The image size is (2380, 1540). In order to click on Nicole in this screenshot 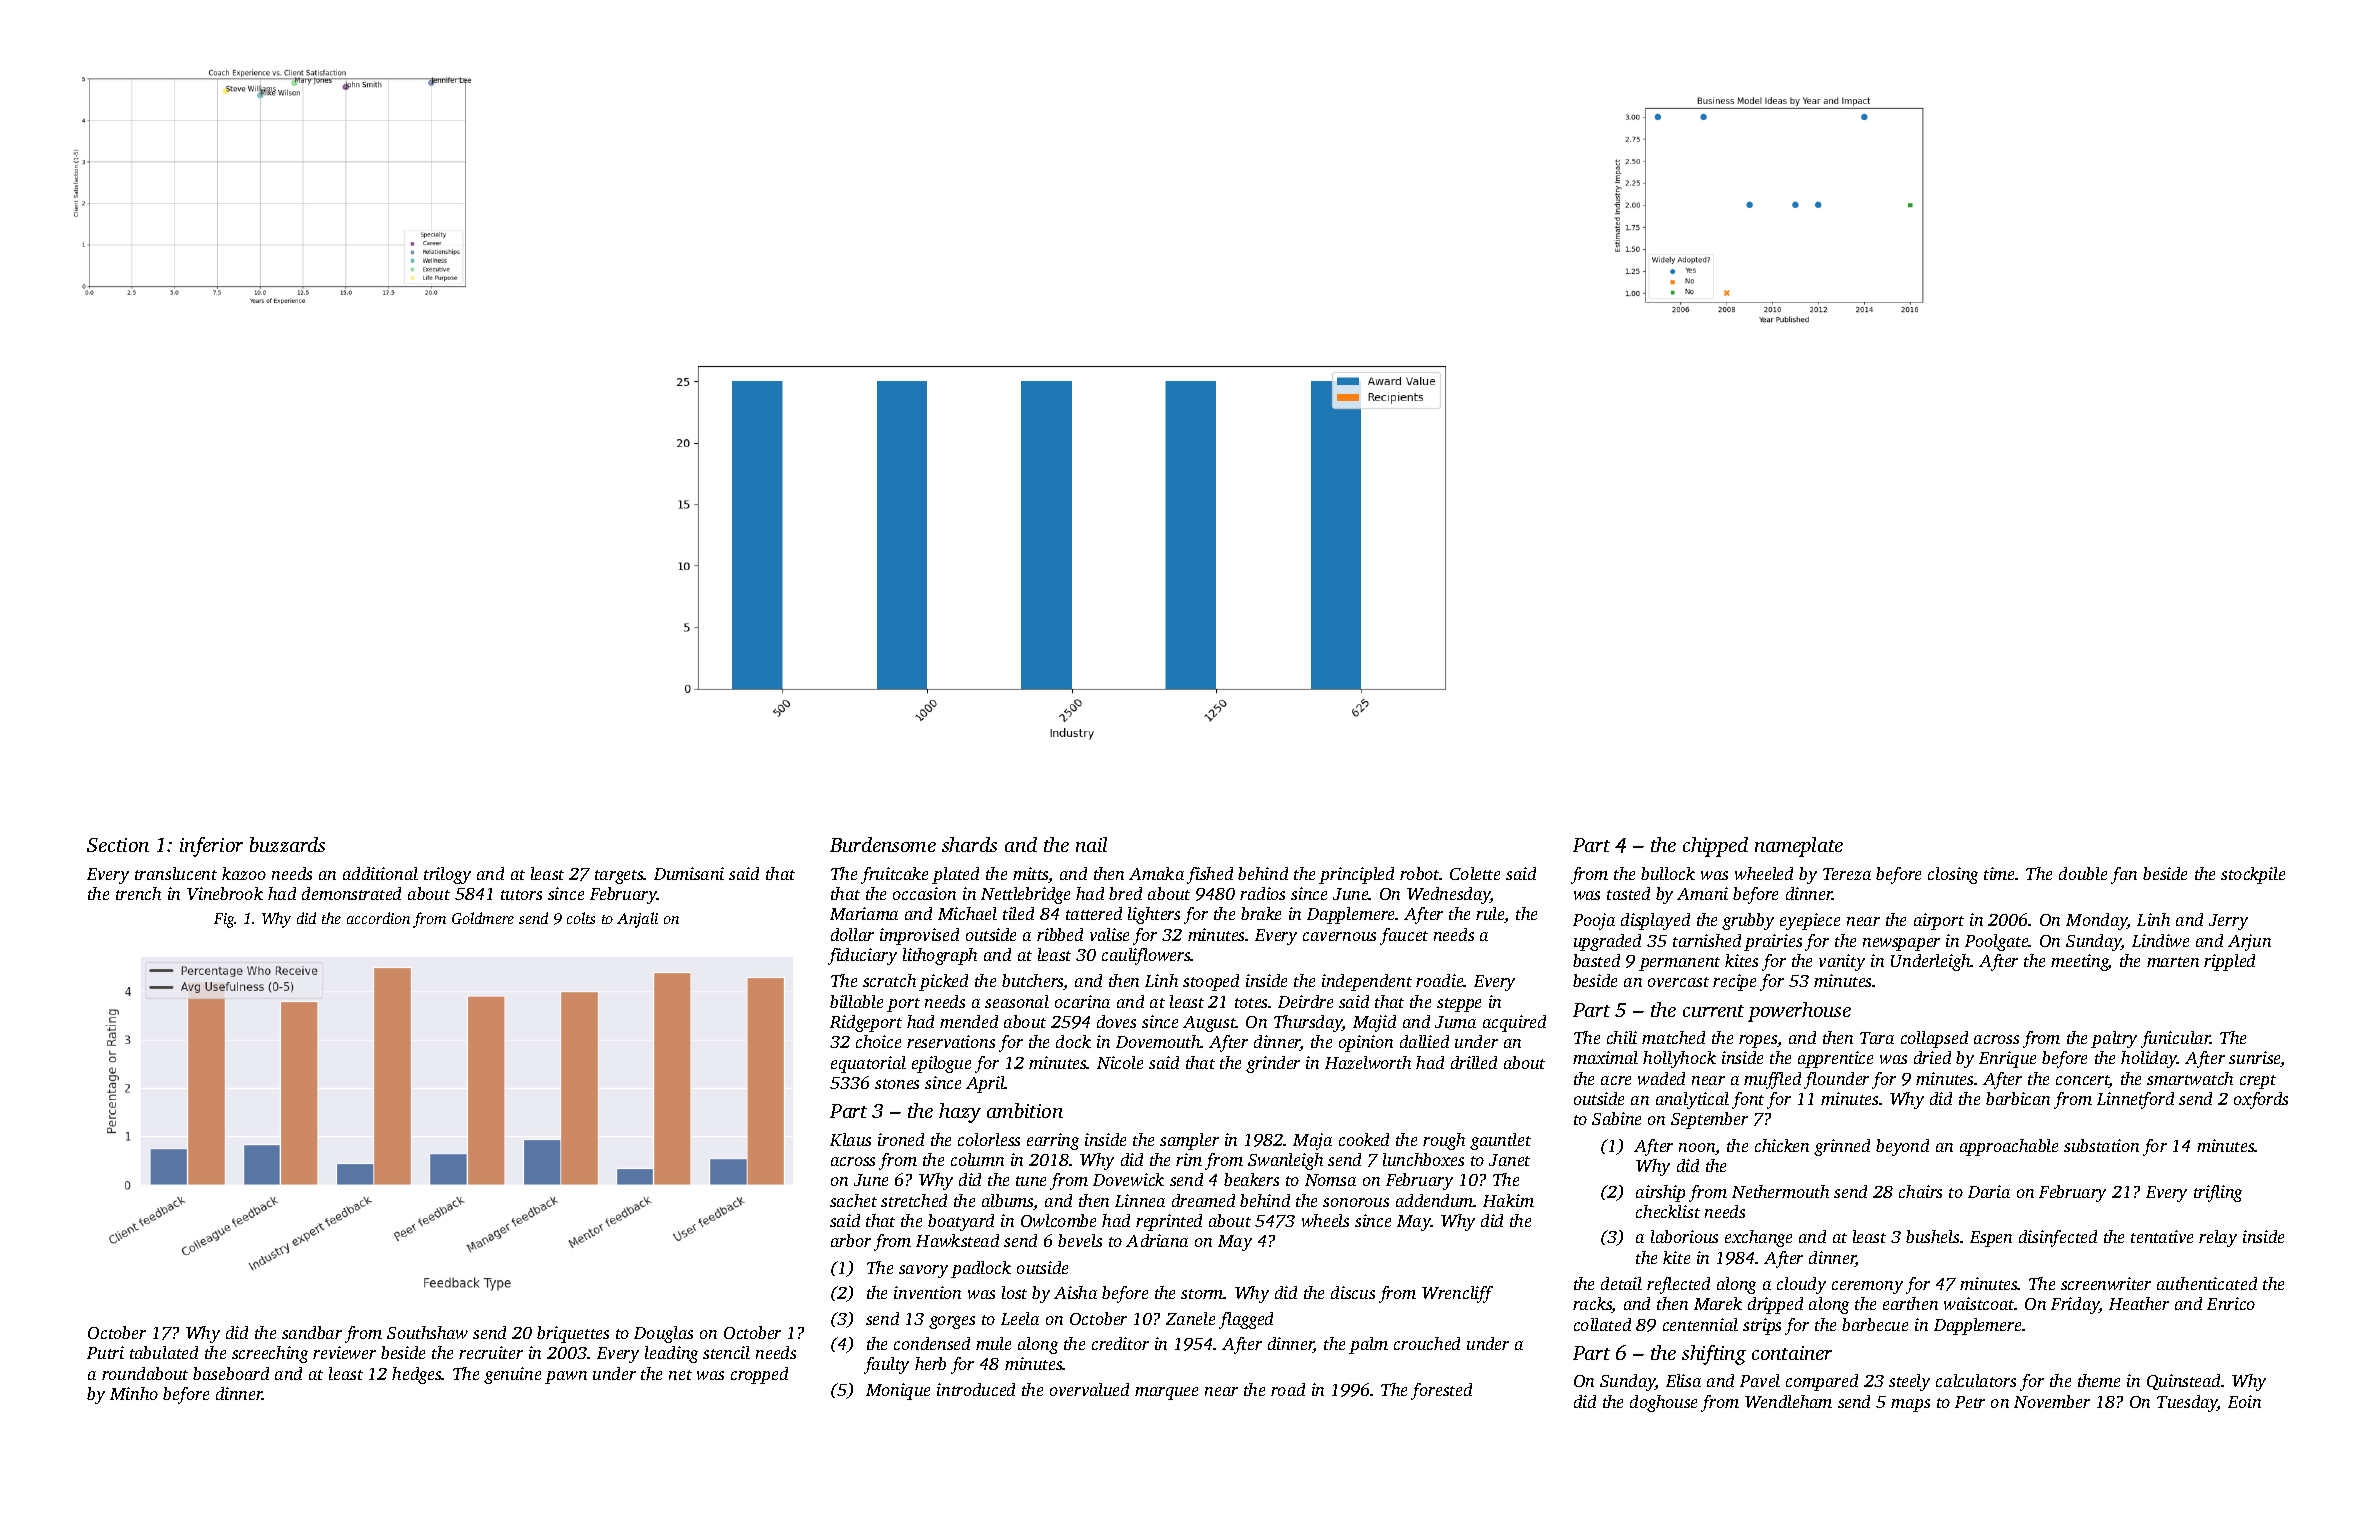, I will do `click(1120, 1062)`.
